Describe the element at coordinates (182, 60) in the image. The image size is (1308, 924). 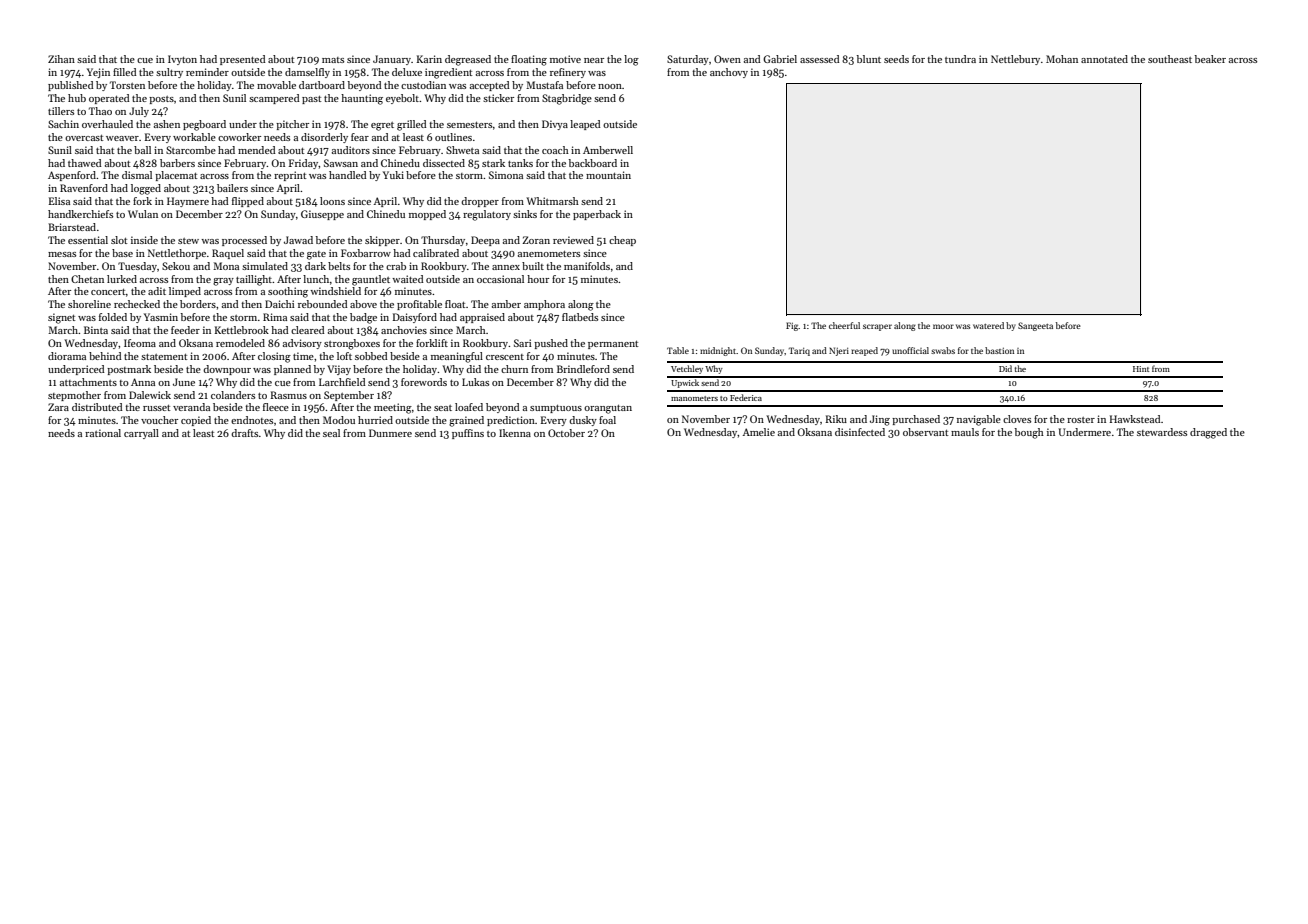
I see `Ivyton` at that location.
